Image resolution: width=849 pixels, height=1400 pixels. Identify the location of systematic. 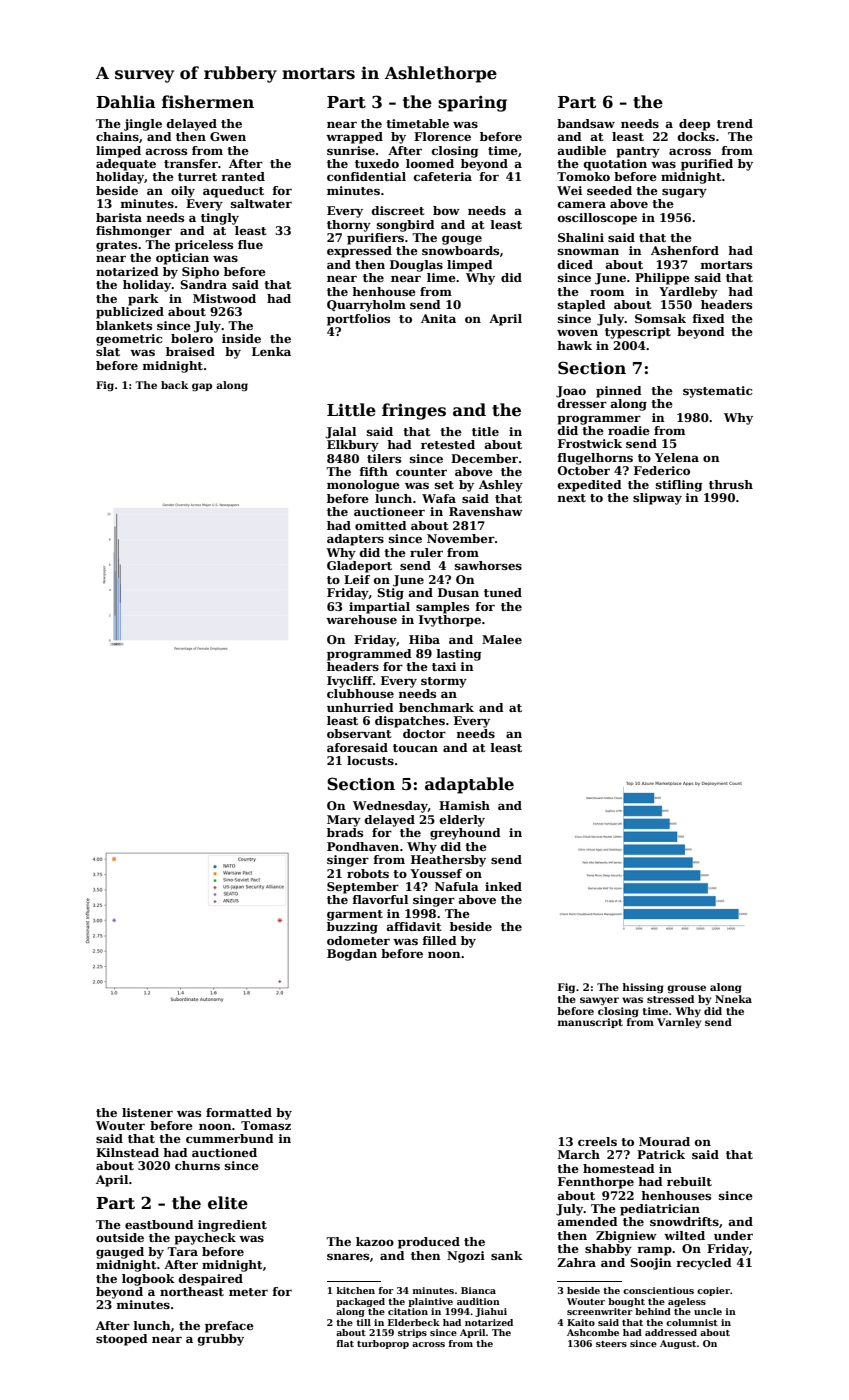
(718, 392).
